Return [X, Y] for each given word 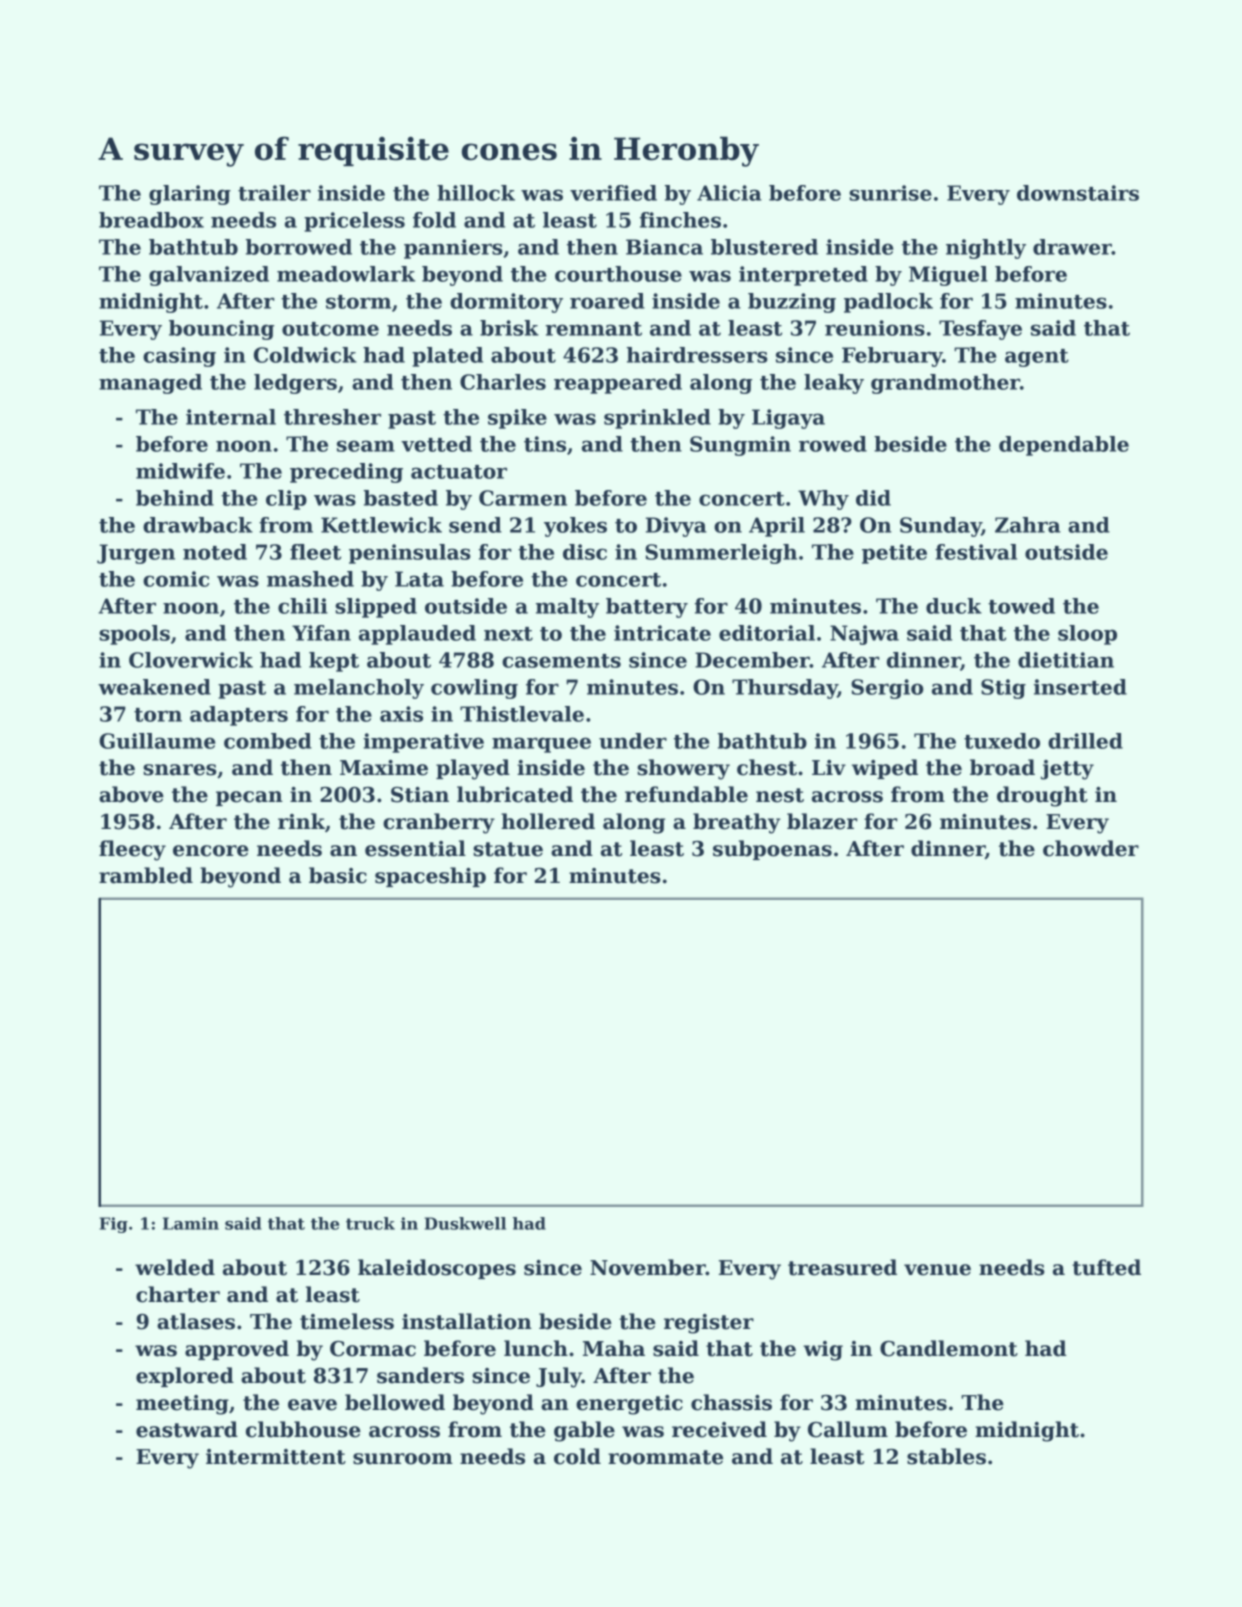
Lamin [191, 1223]
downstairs [1078, 193]
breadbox [151, 220]
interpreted [803, 276]
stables [946, 1456]
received [719, 1429]
